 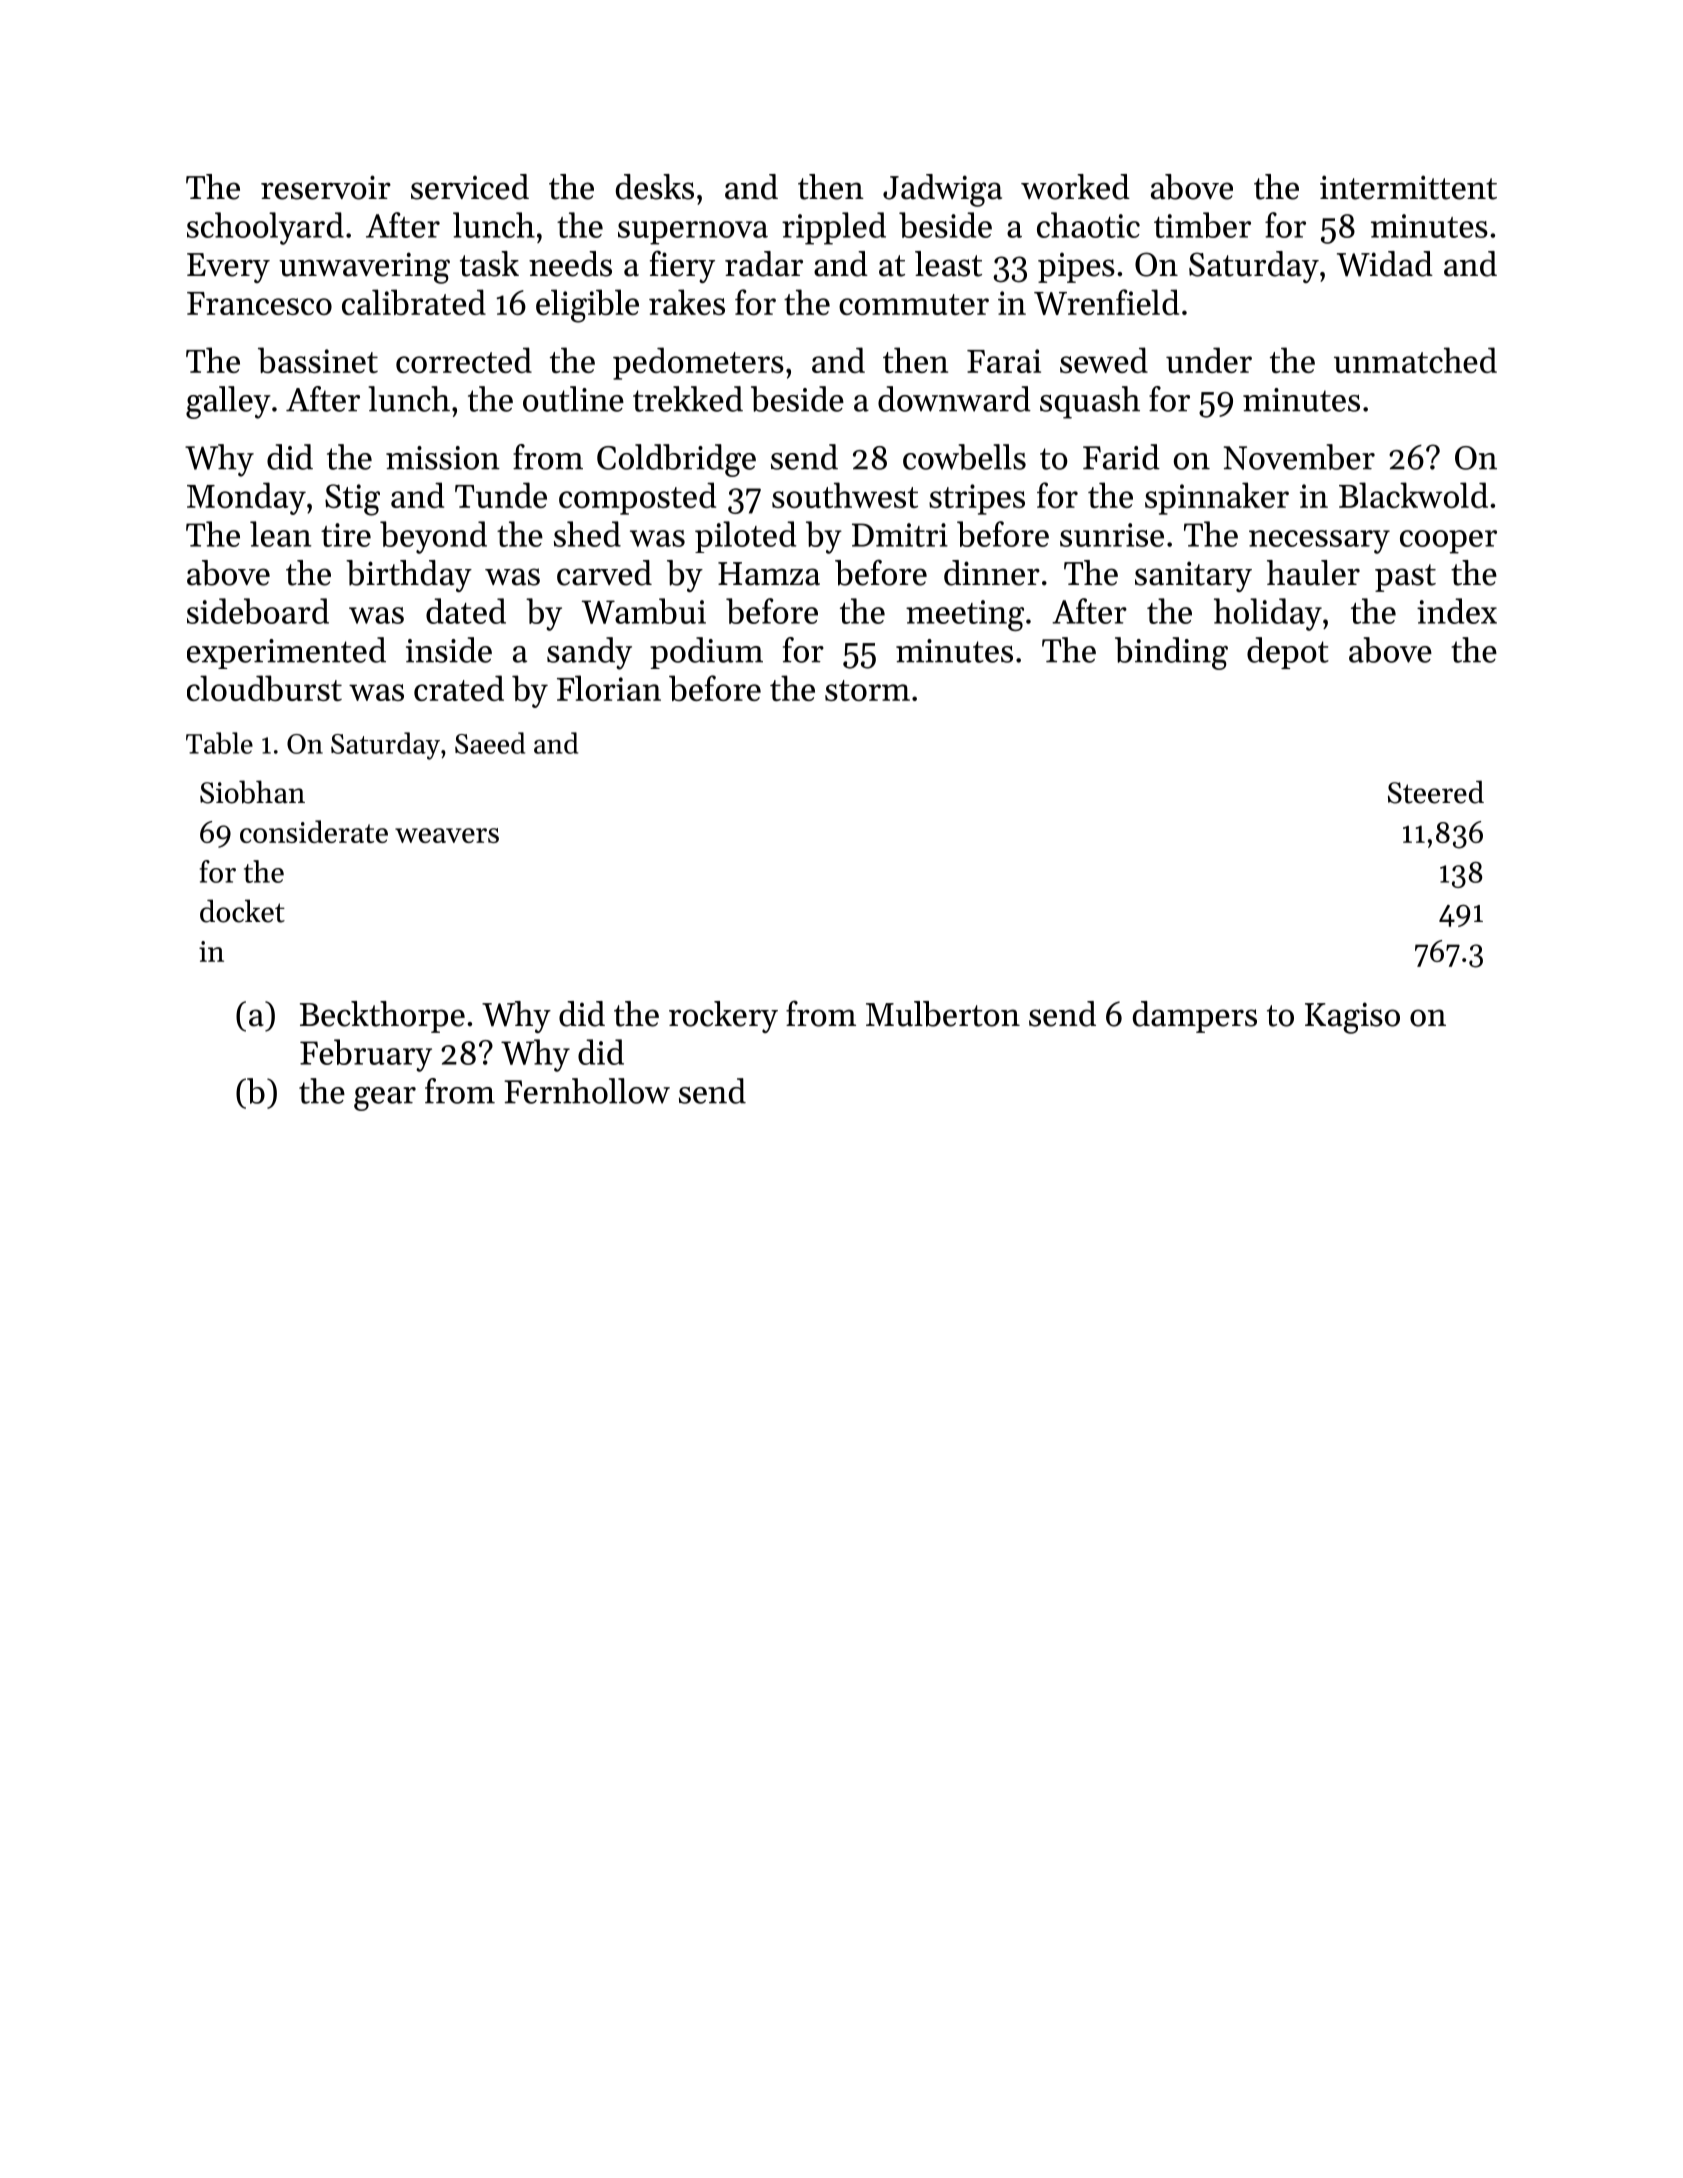 I want to click on storm, so click(x=867, y=690).
